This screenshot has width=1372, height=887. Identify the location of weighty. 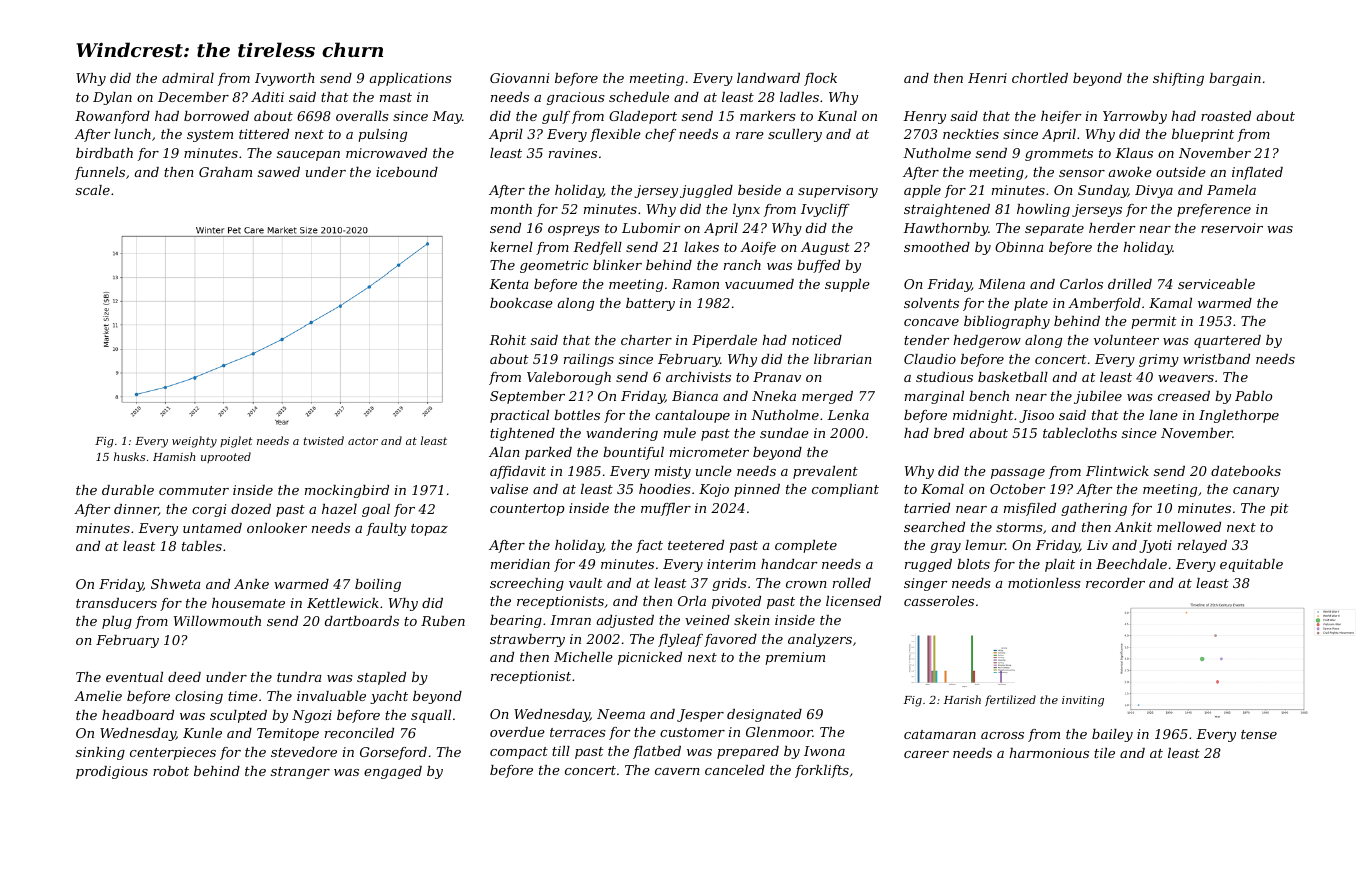
(194, 442).
